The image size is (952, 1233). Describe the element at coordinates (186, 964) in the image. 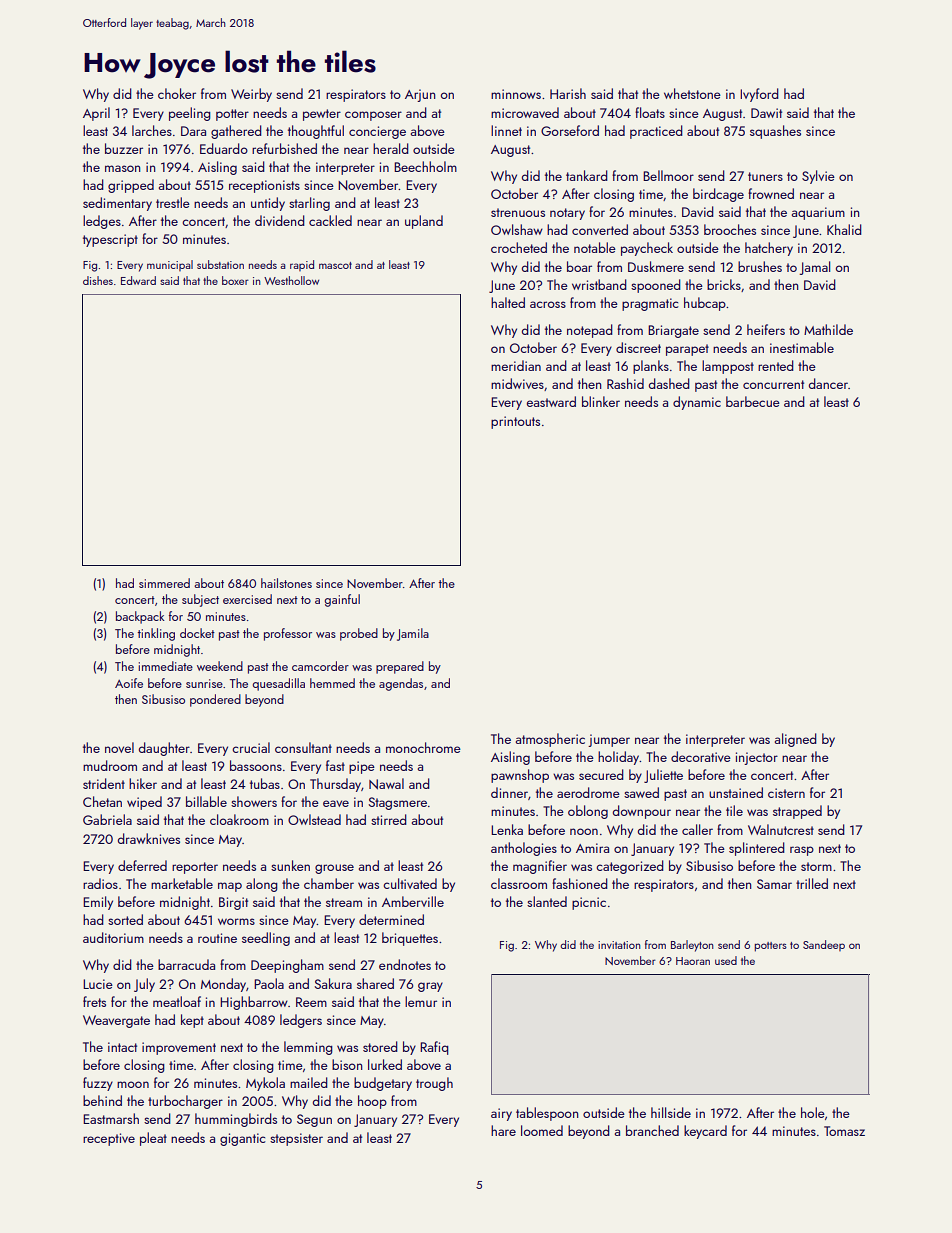

I see `barracuda` at that location.
